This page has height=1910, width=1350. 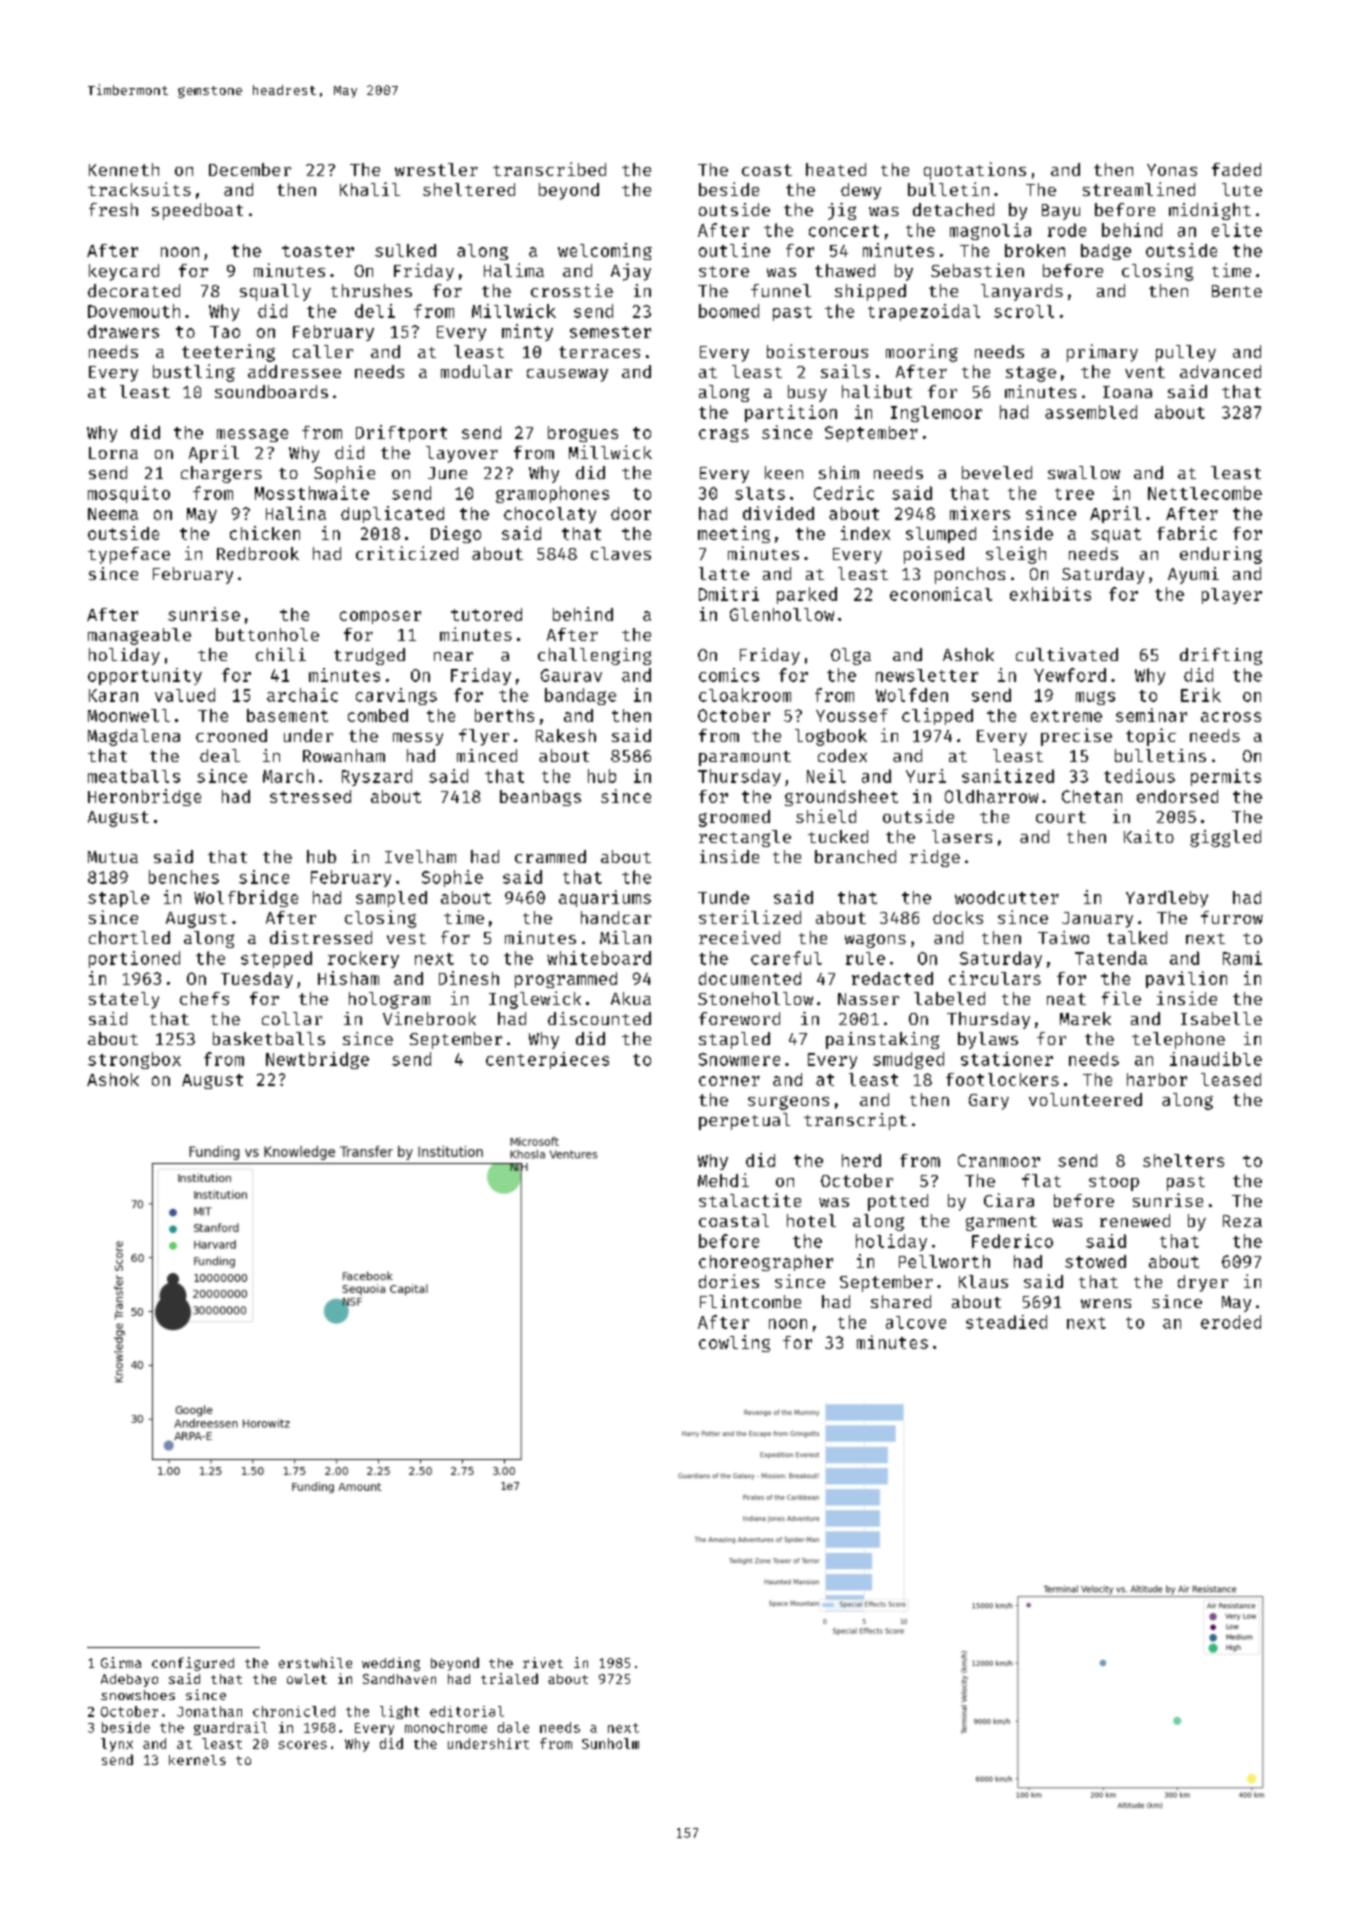 I want to click on messy, so click(x=418, y=739).
